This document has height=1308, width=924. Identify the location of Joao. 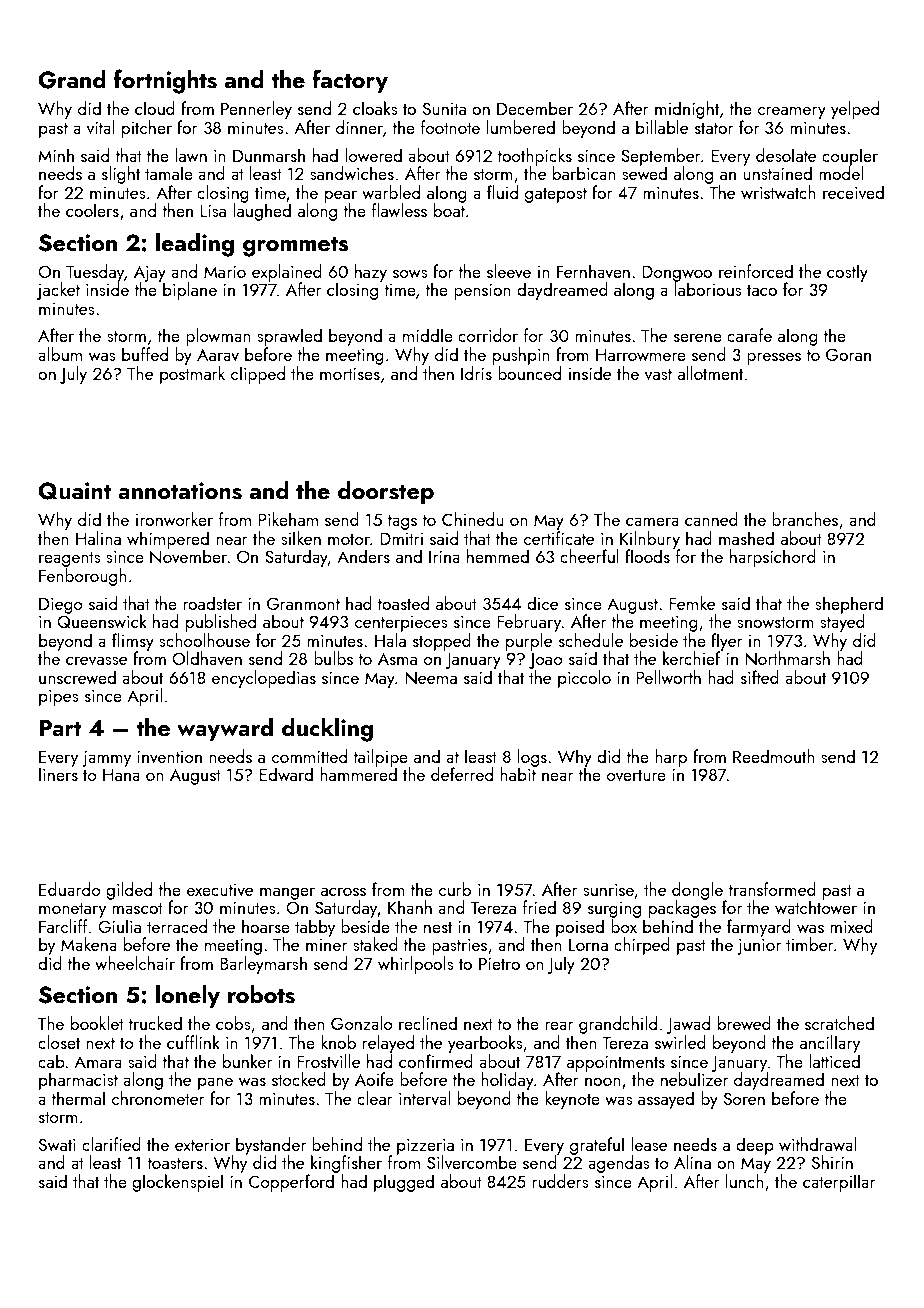
(546, 661).
